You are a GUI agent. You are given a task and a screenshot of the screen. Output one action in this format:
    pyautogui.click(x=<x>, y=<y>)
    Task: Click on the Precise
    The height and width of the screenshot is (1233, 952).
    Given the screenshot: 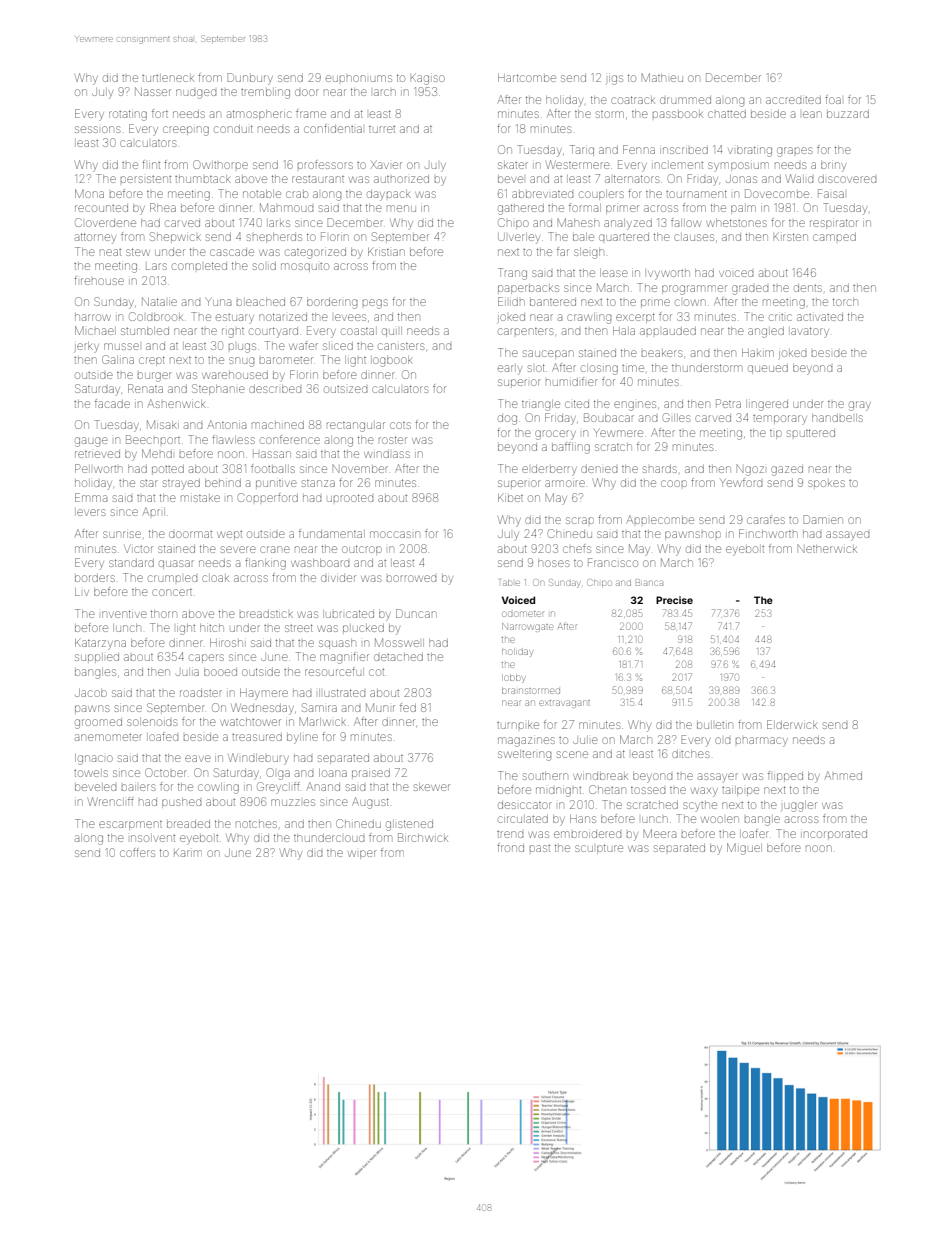 What is the action you would take?
    pyautogui.click(x=674, y=600)
